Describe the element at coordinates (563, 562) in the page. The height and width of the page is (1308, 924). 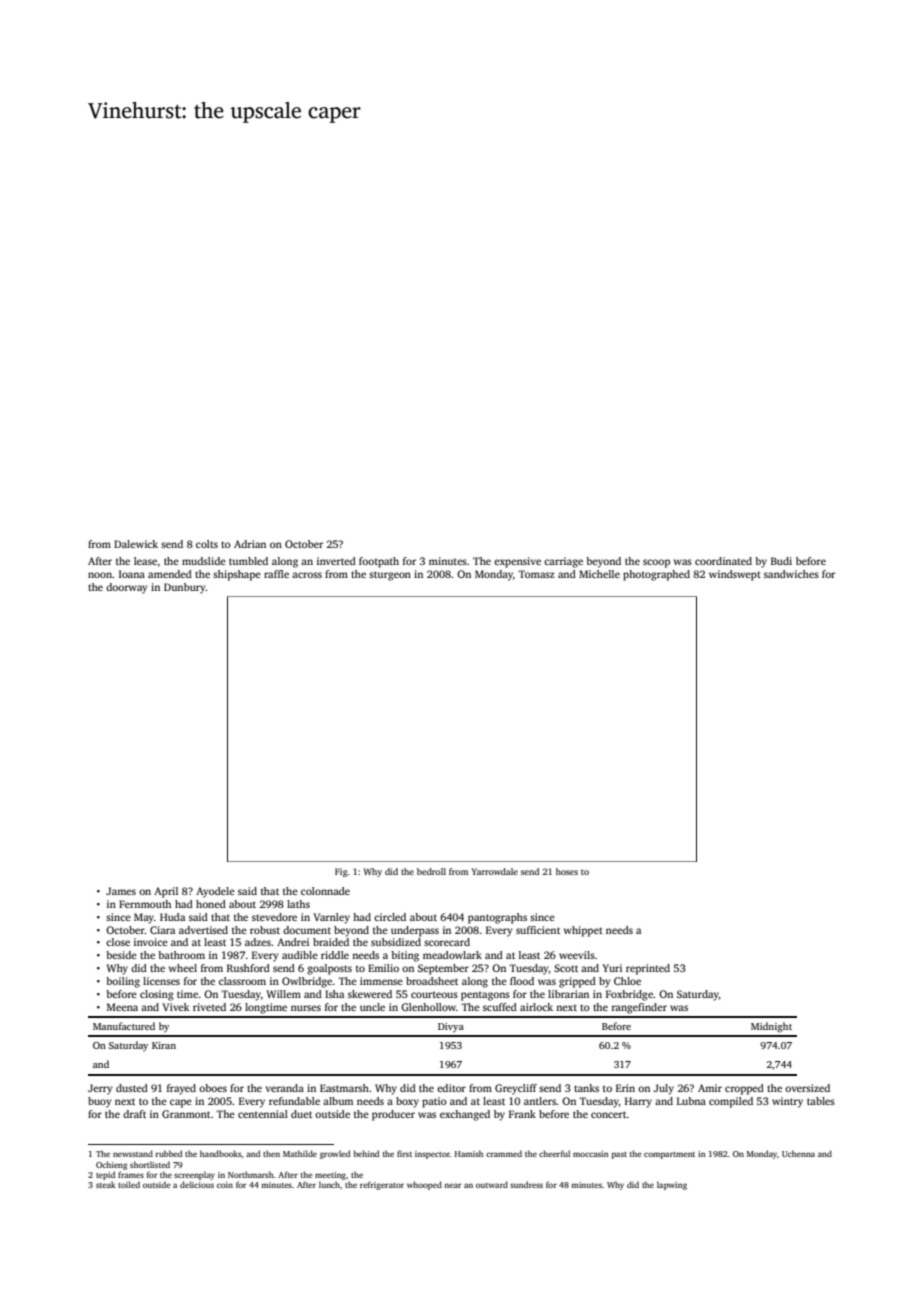
I see `carriage` at that location.
